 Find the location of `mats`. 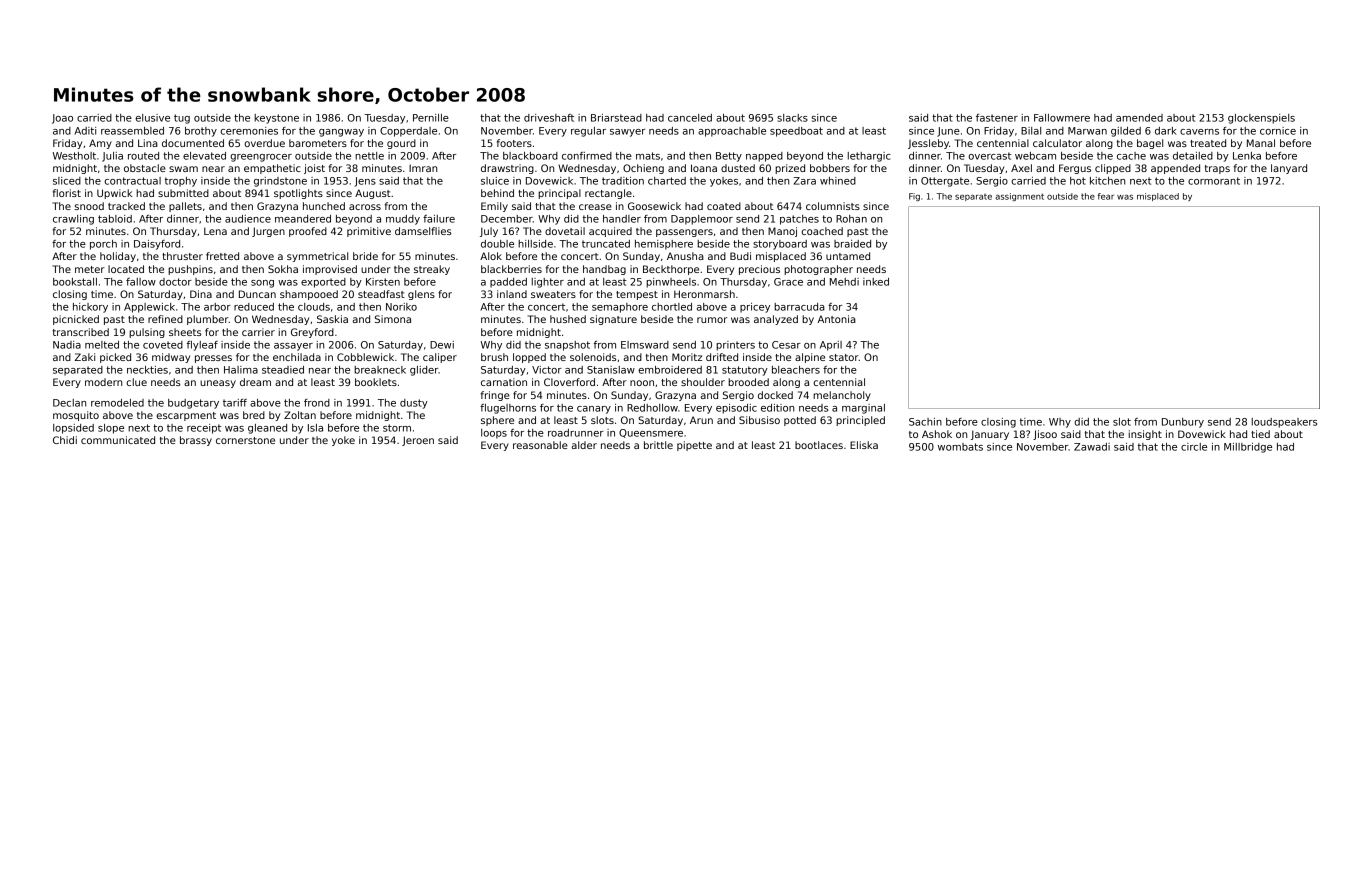

mats is located at coordinates (648, 156).
